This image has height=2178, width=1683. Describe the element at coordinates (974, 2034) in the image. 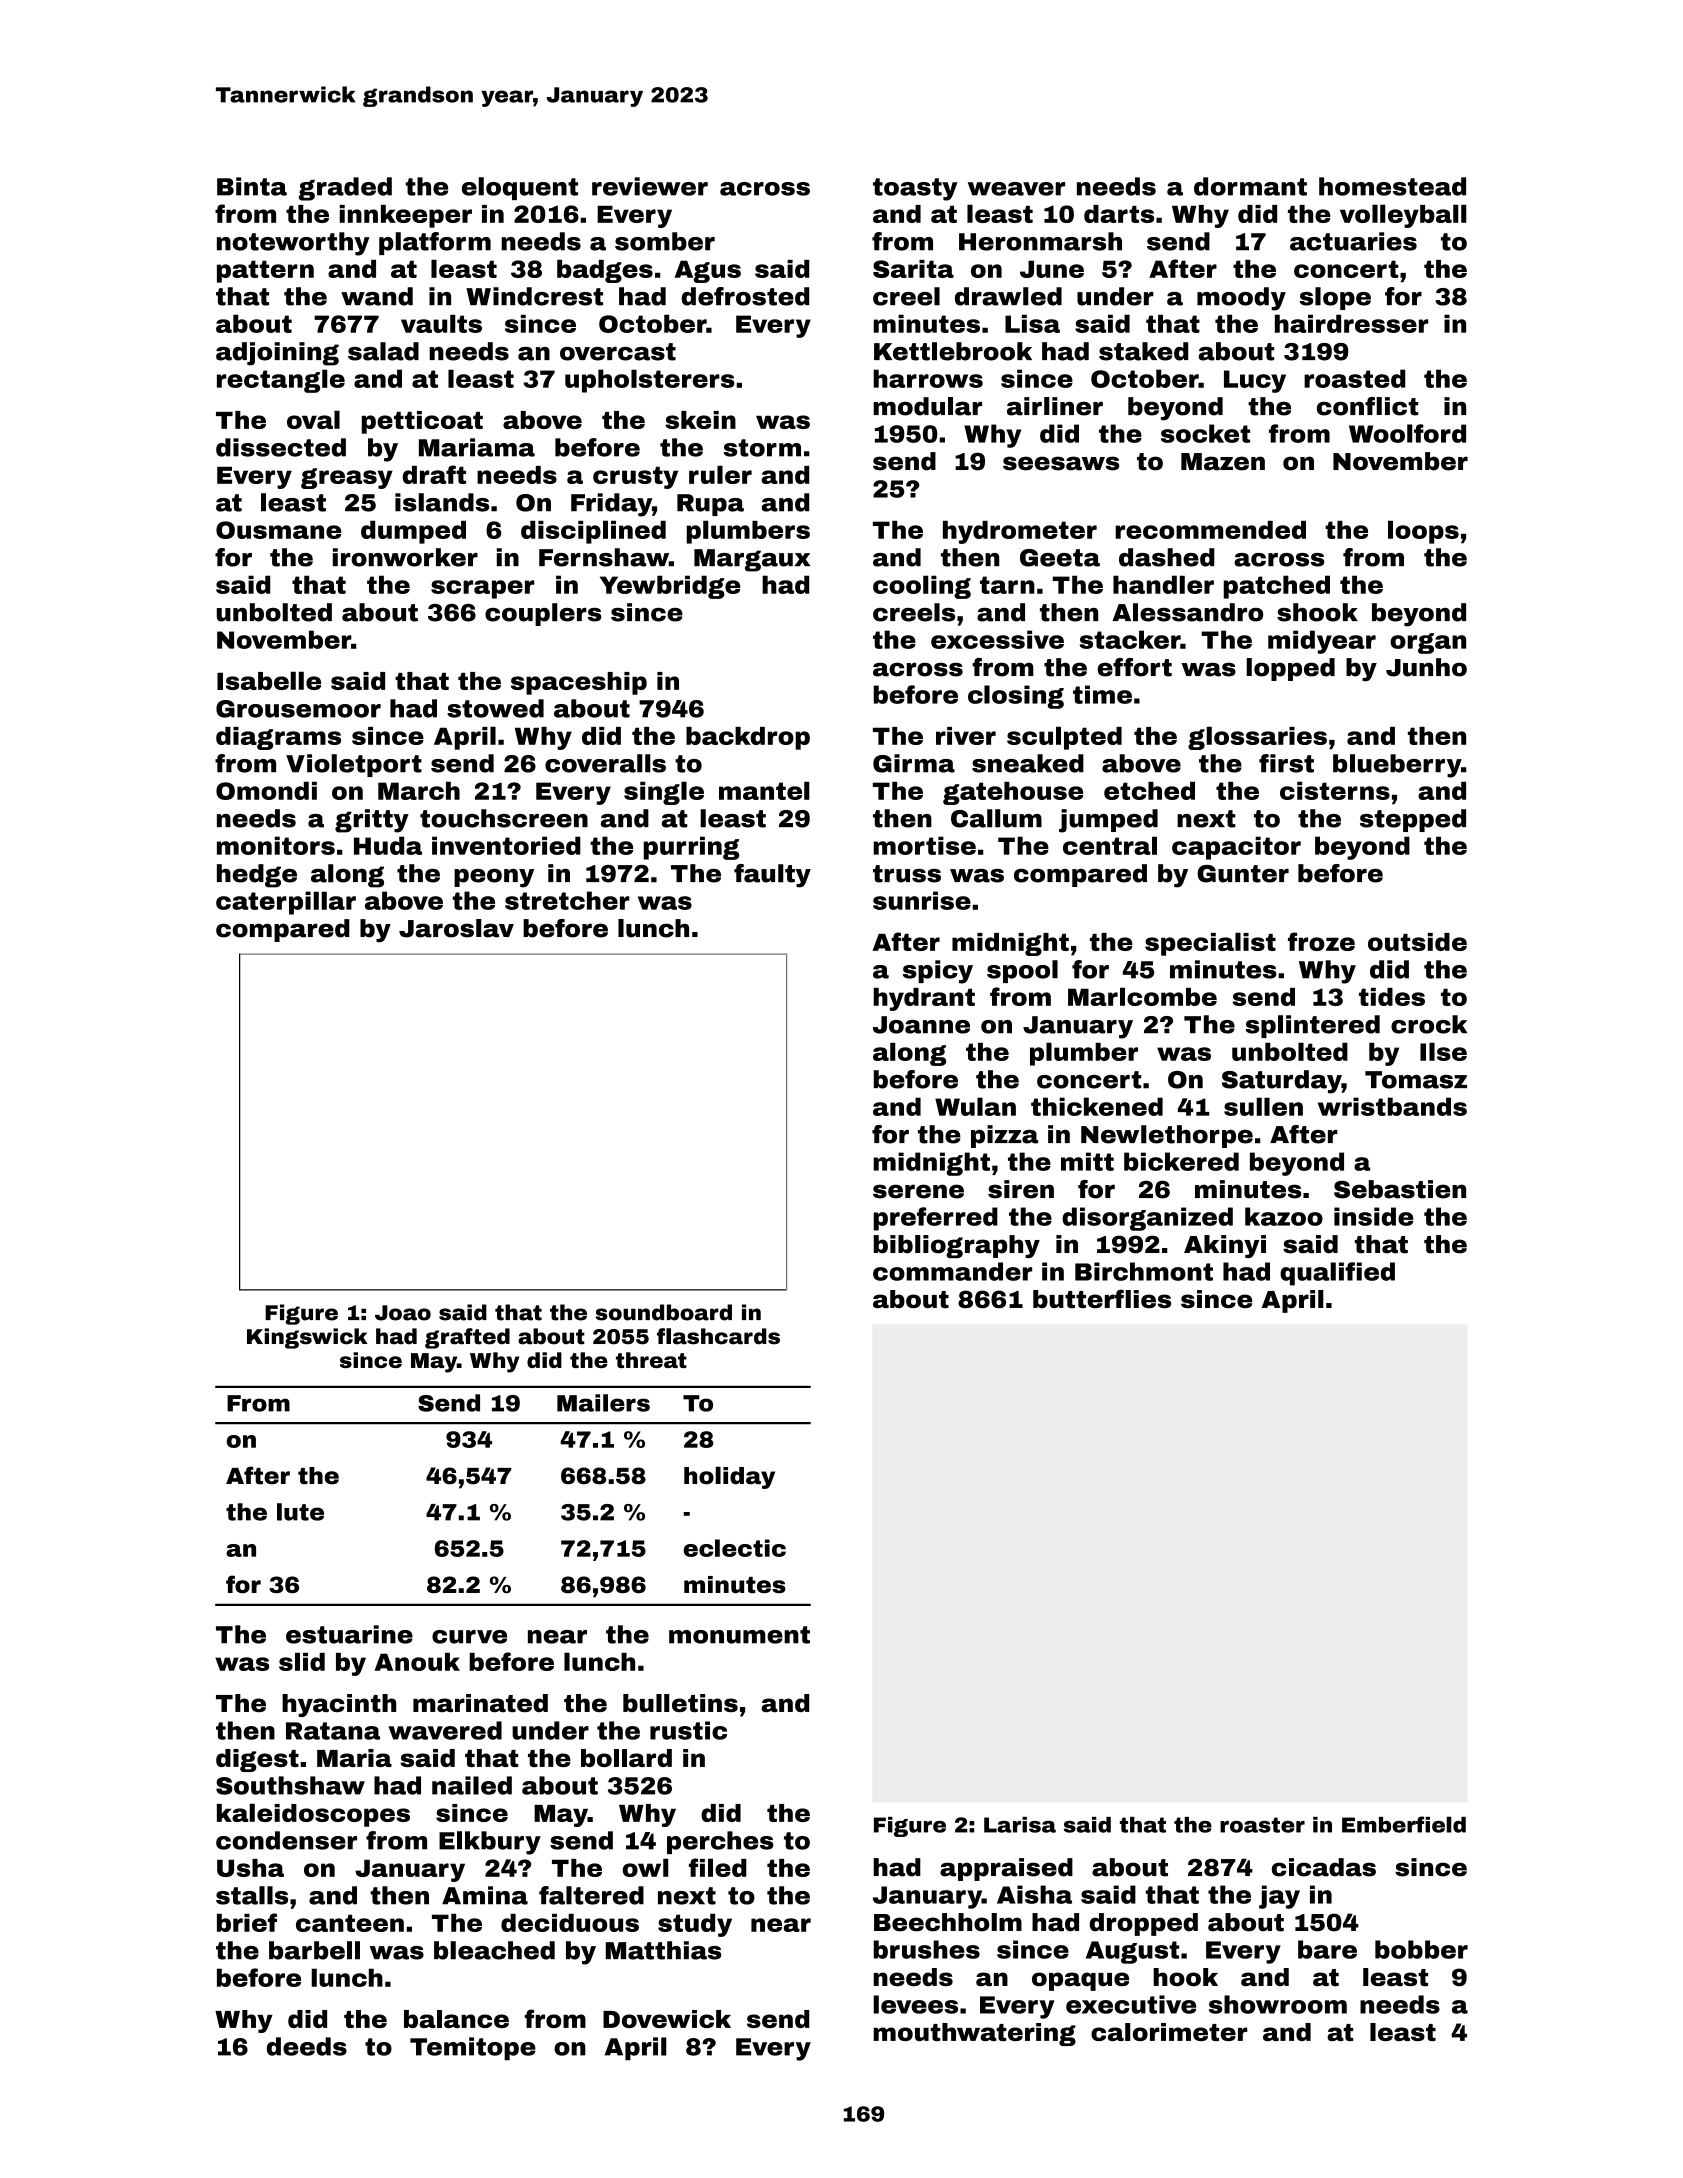

I see `mouthwatering` at that location.
